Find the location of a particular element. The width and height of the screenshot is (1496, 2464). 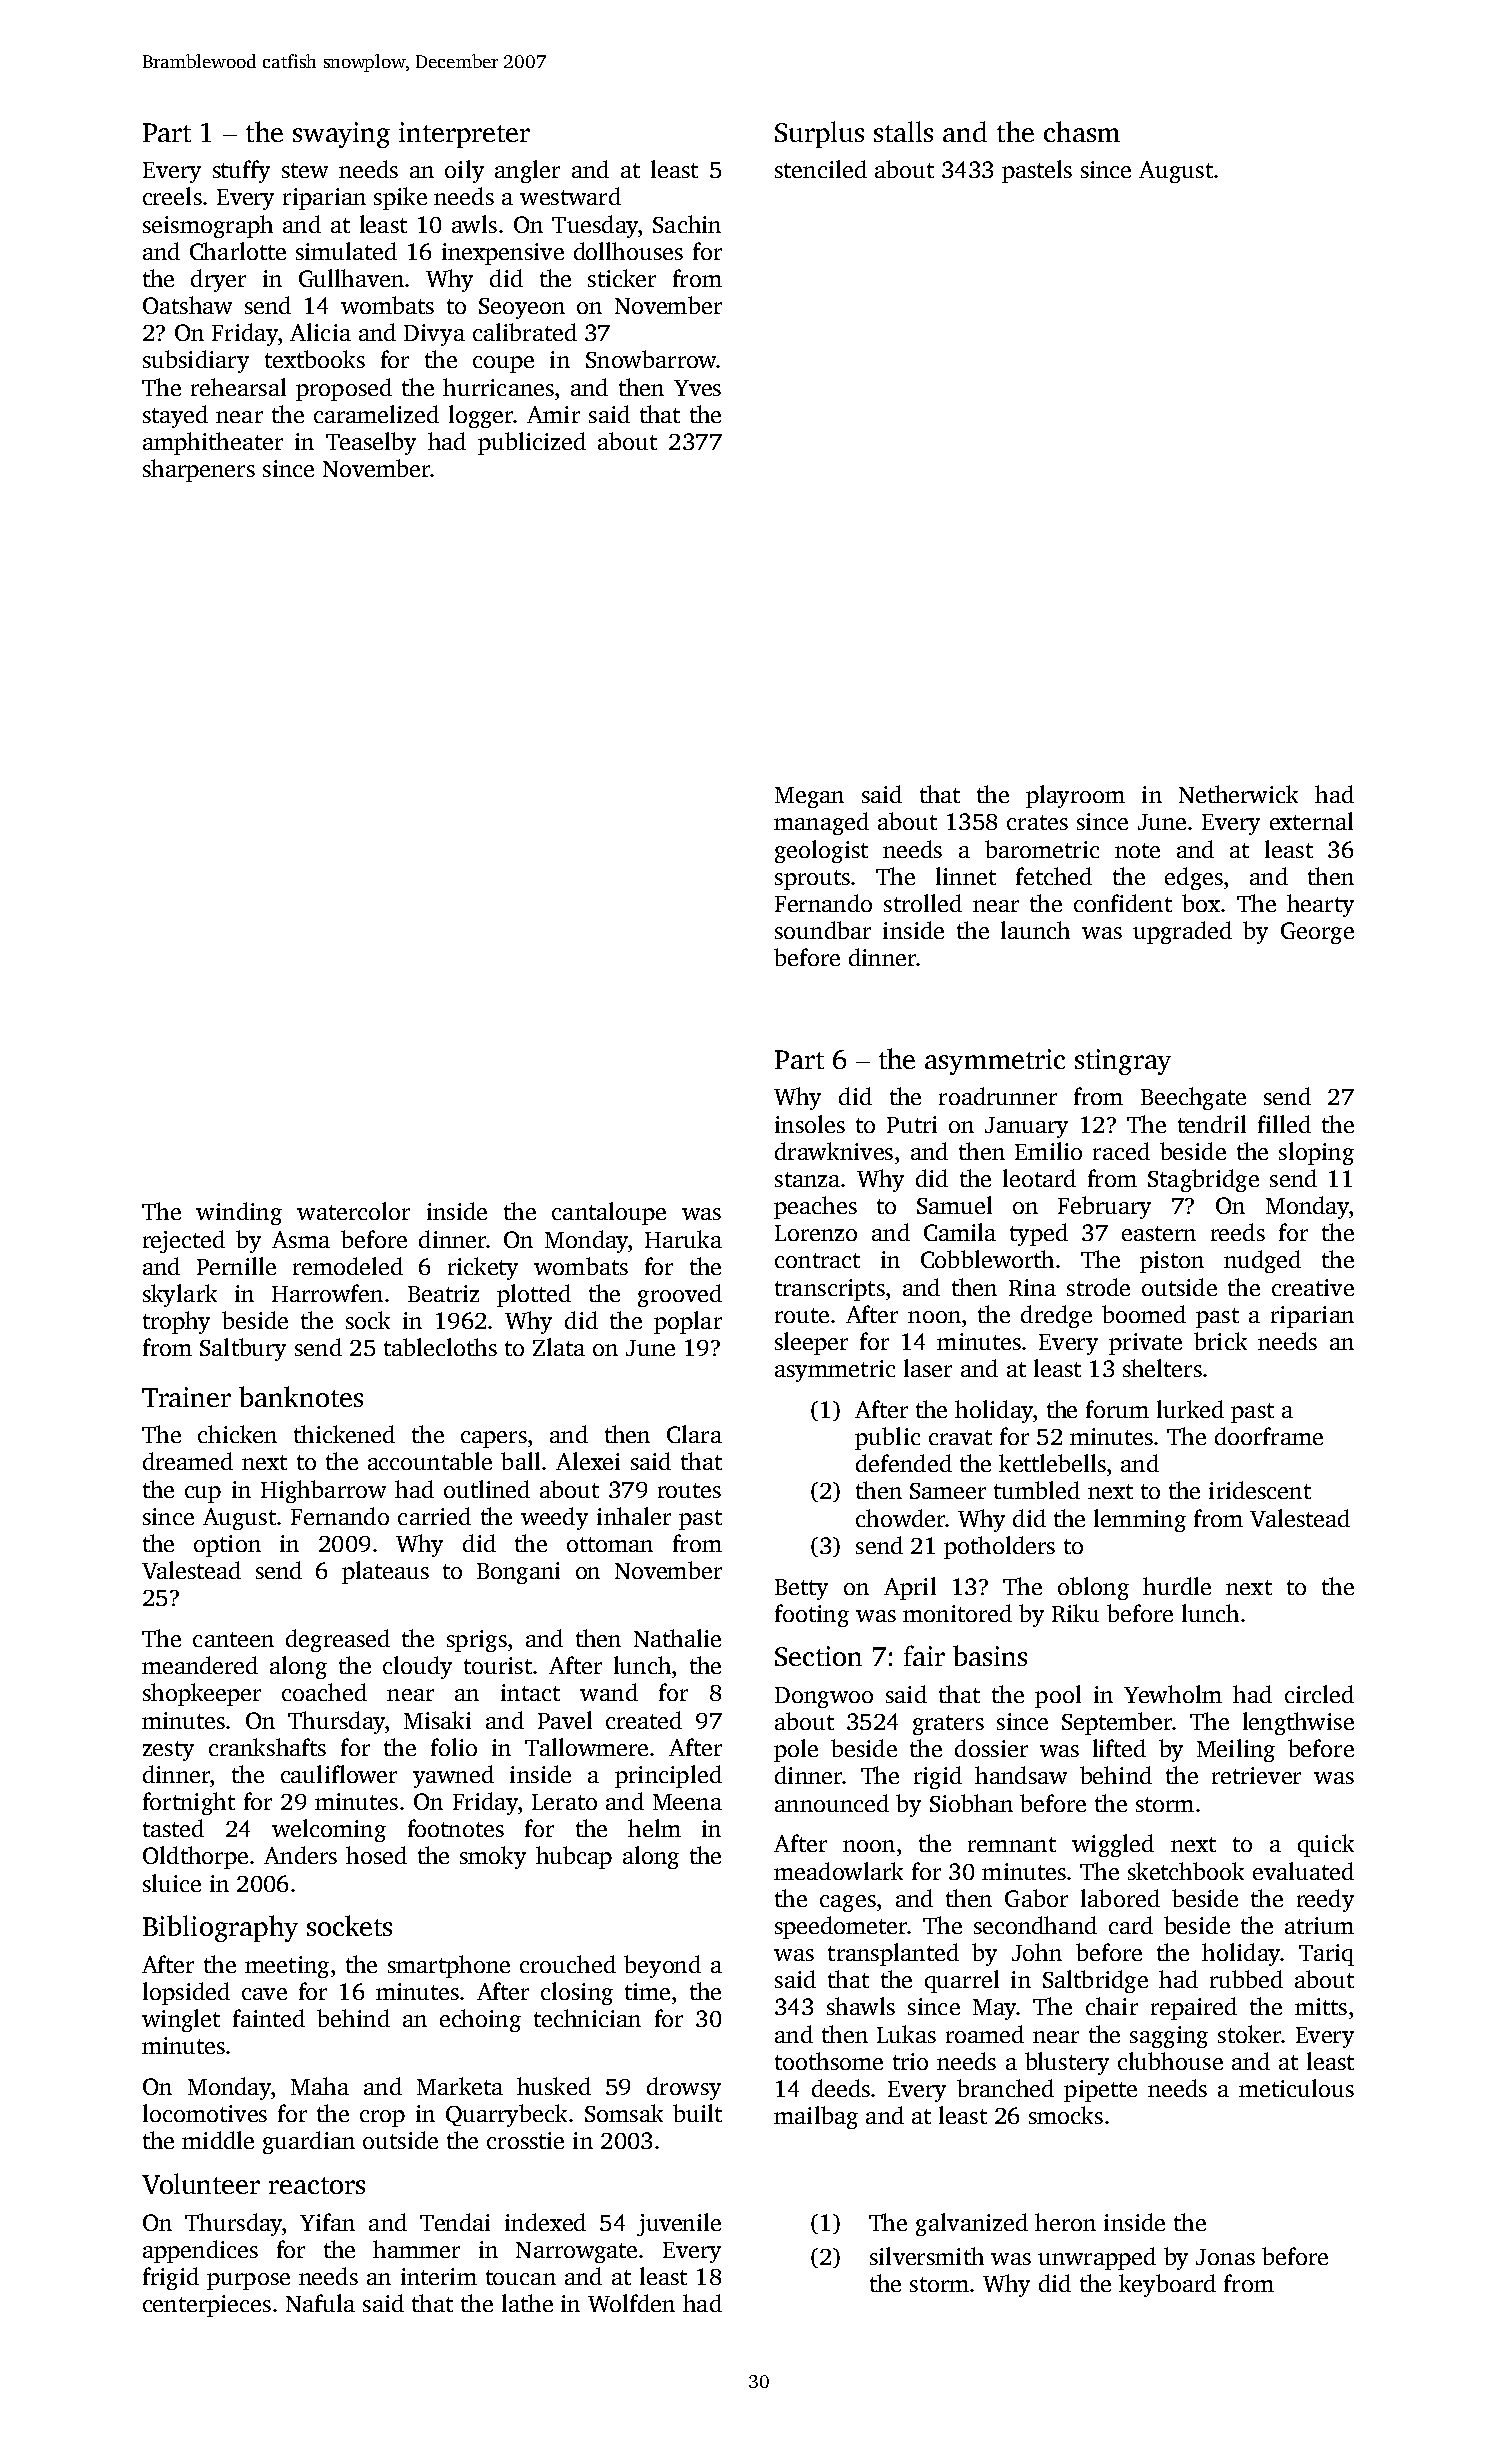

Clara is located at coordinates (694, 1434).
